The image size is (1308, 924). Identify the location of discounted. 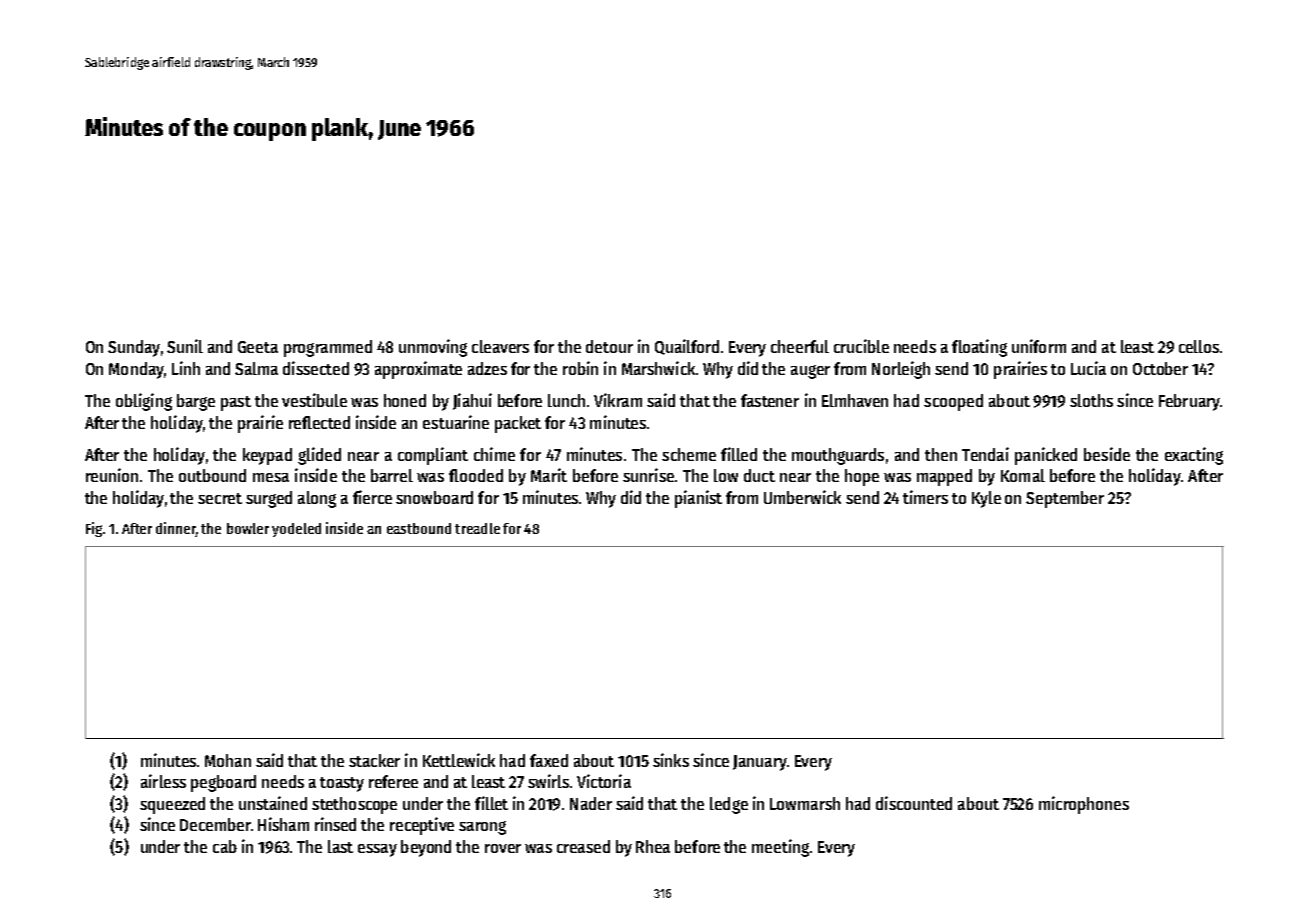
(914, 803).
